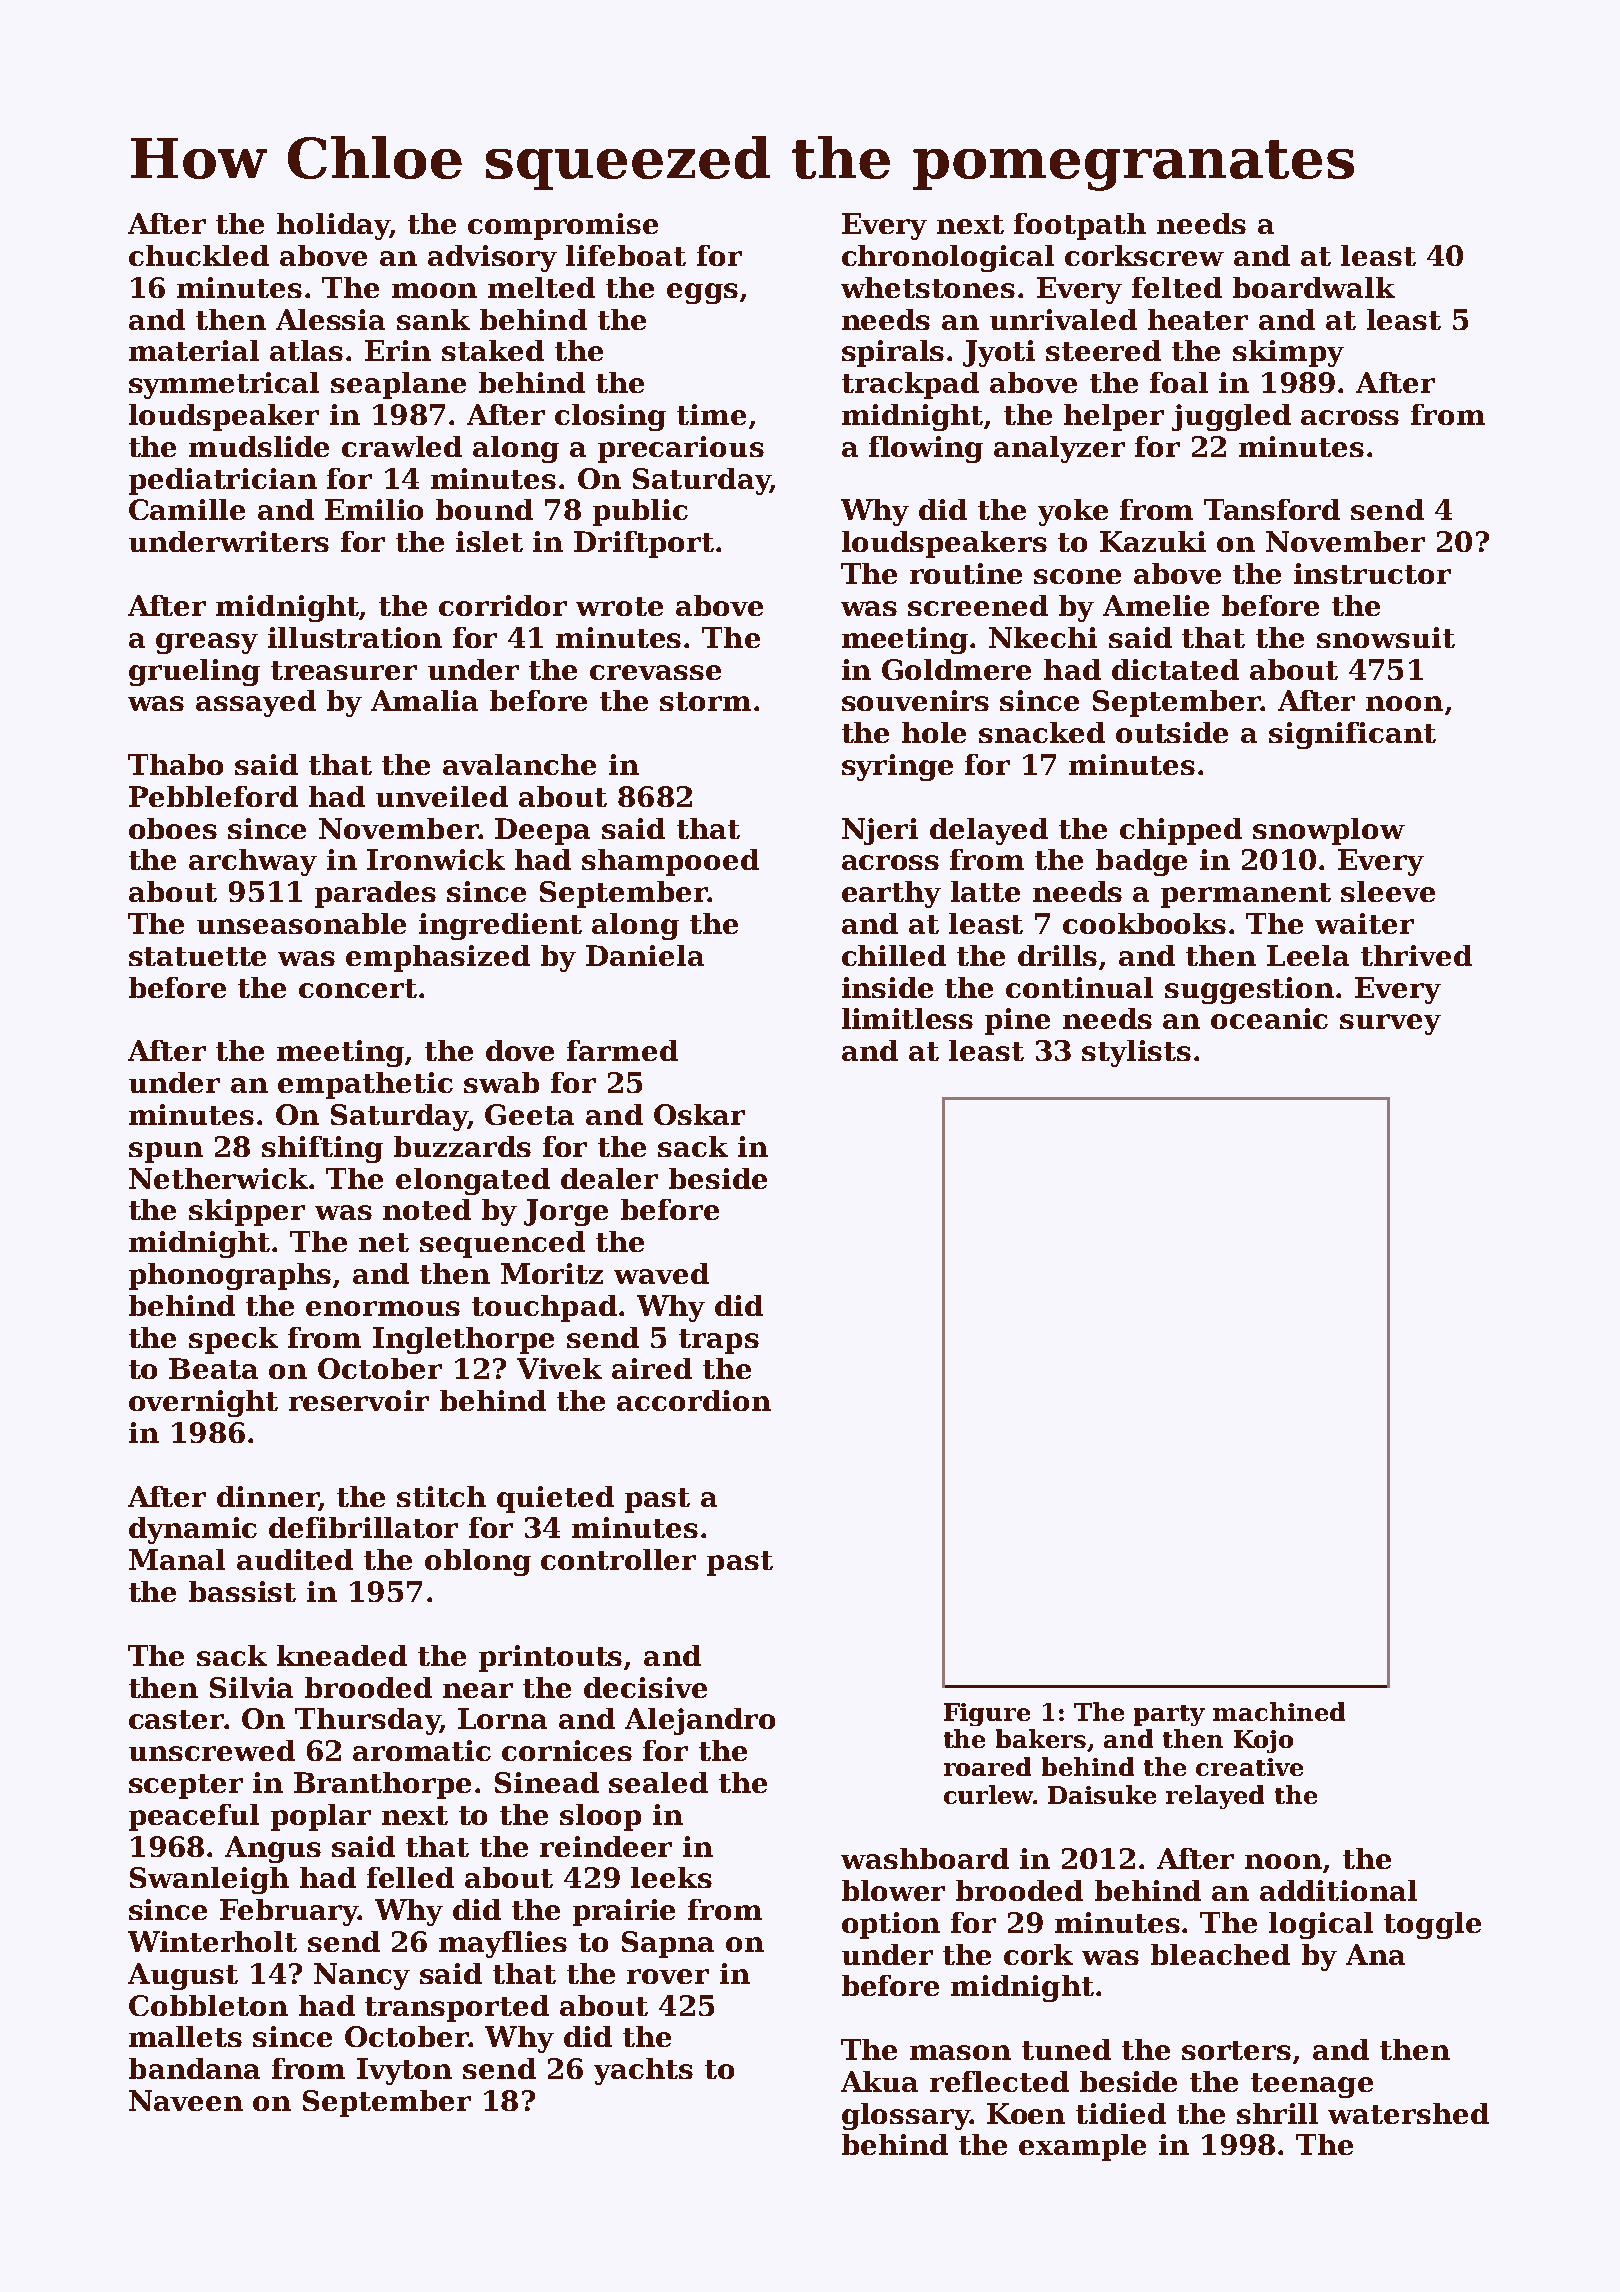 The image size is (1620, 2292). Describe the element at coordinates (1390, 1024) in the image. I see `survey` at that location.
